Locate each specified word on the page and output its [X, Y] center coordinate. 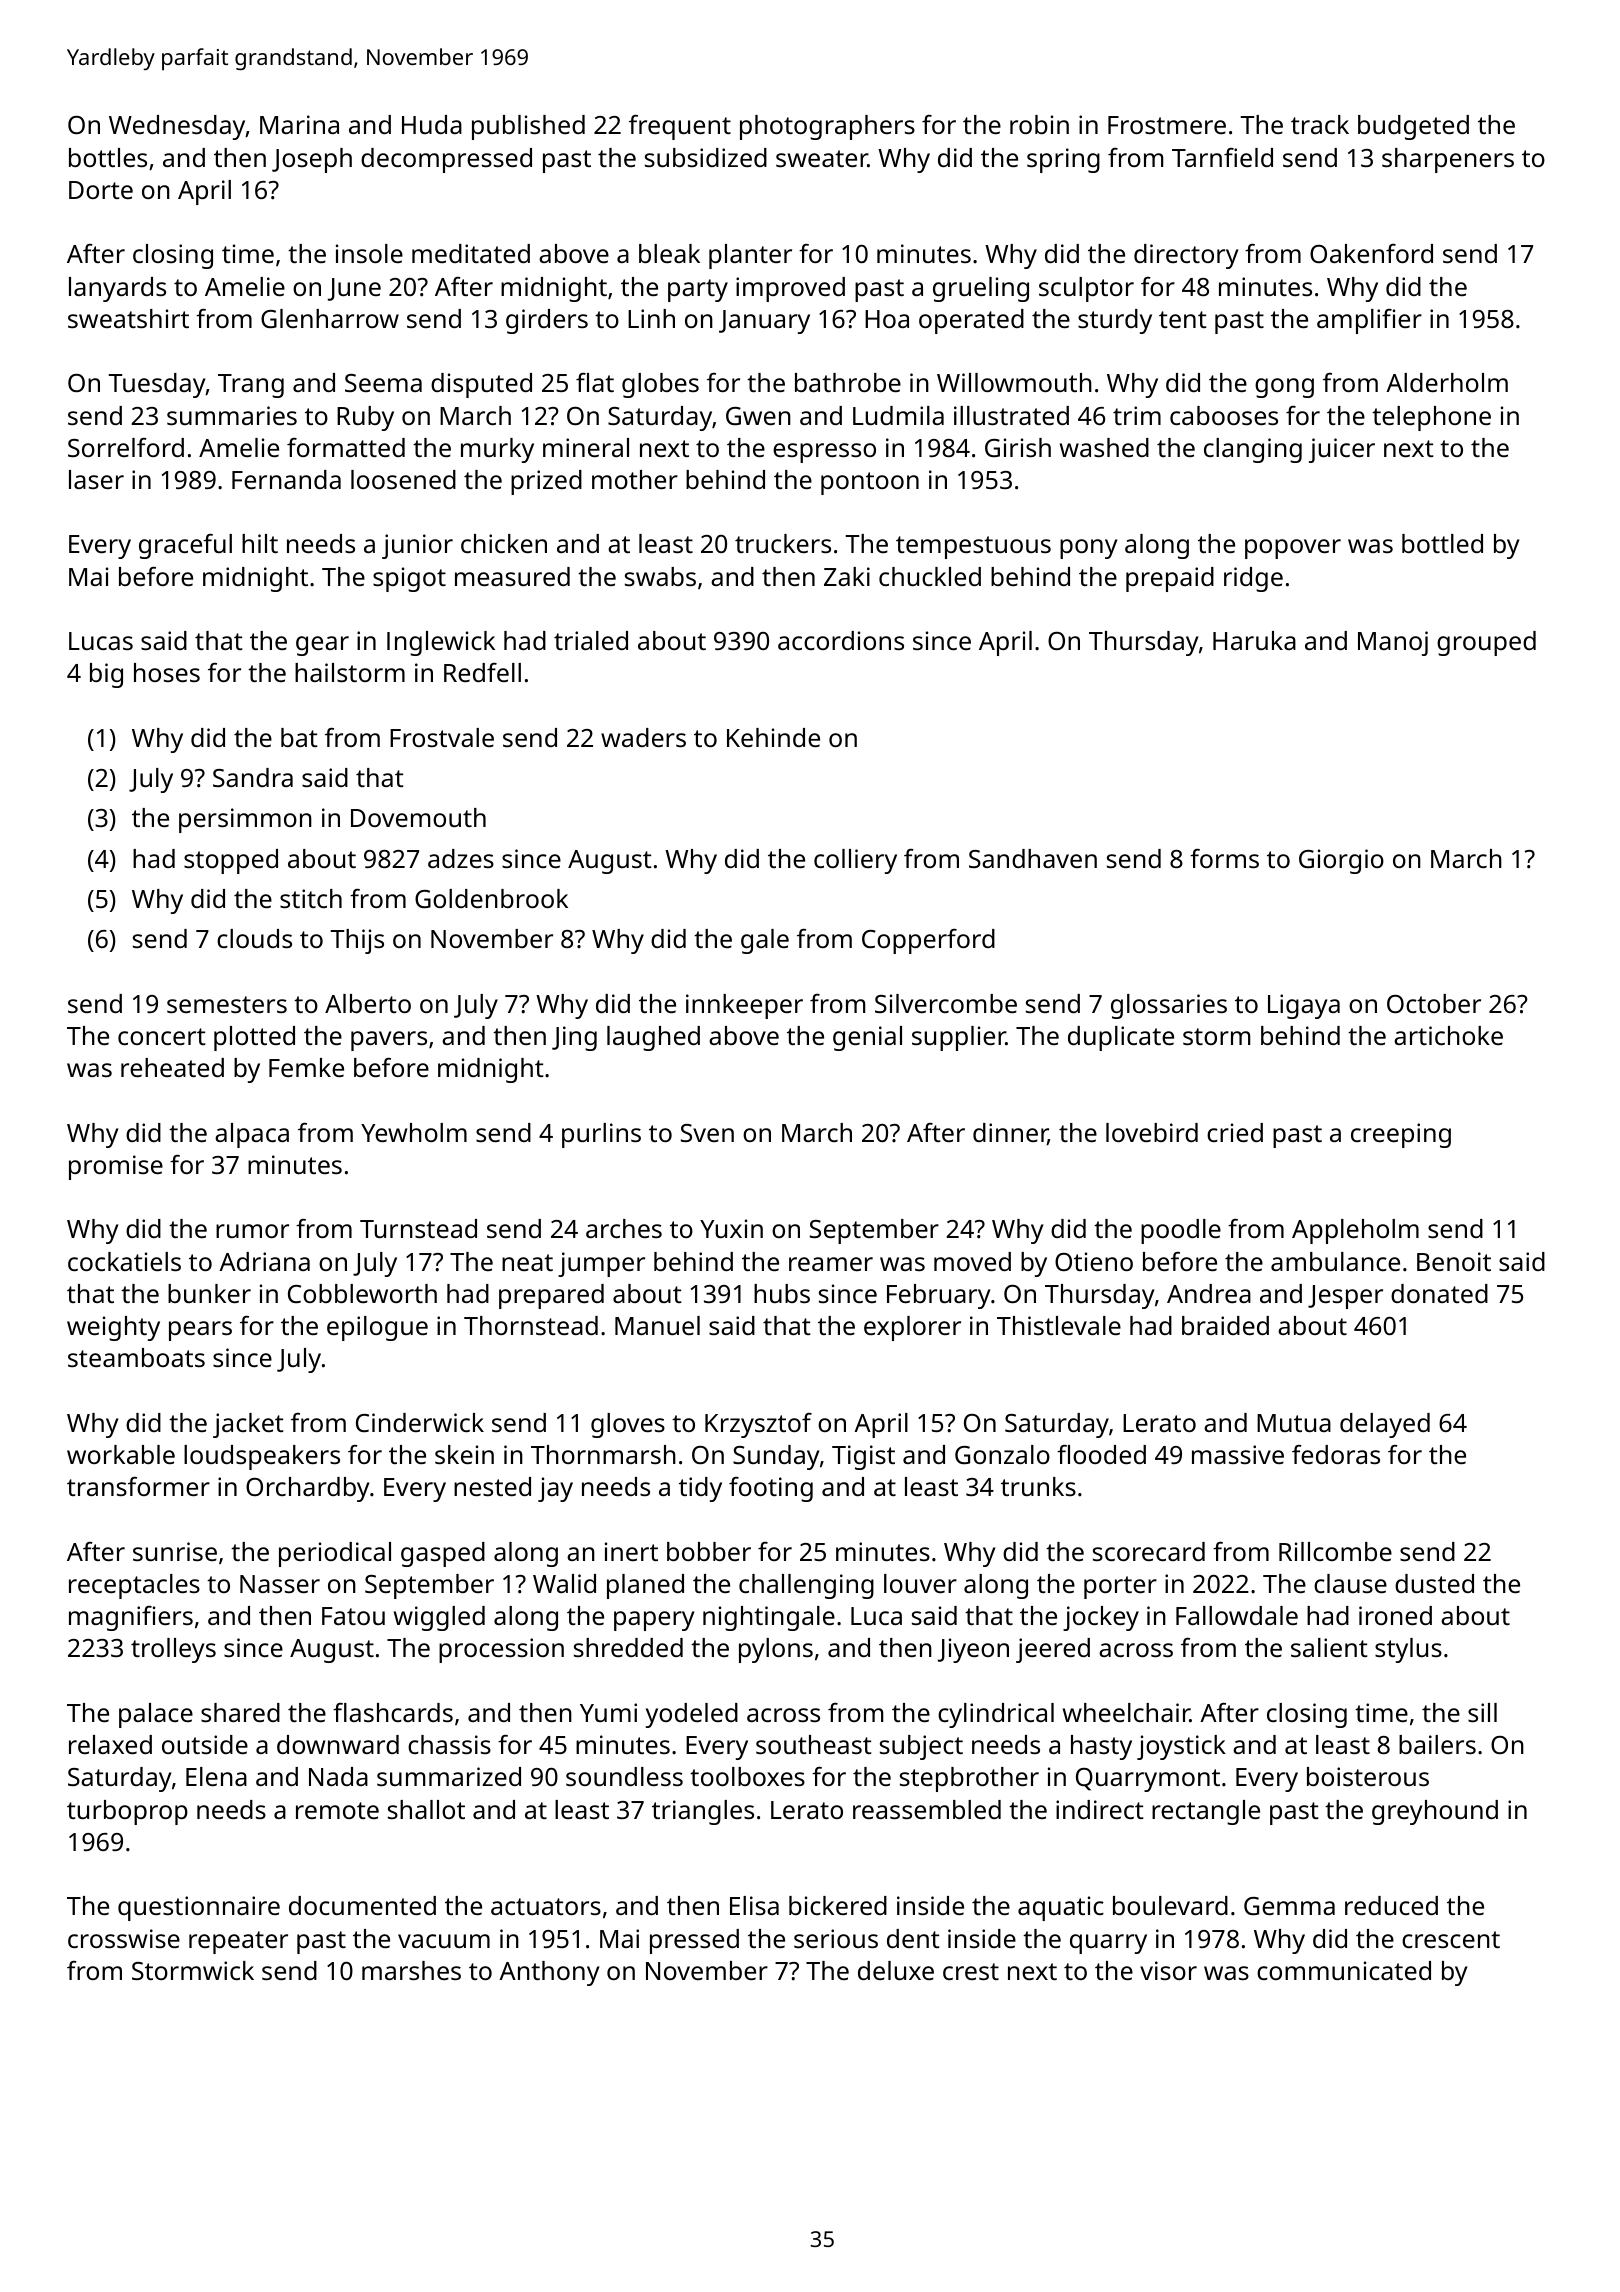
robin [1039, 124]
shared [240, 1712]
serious [836, 1938]
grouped [1486, 643]
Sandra [253, 777]
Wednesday [177, 127]
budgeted [1413, 127]
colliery [855, 861]
